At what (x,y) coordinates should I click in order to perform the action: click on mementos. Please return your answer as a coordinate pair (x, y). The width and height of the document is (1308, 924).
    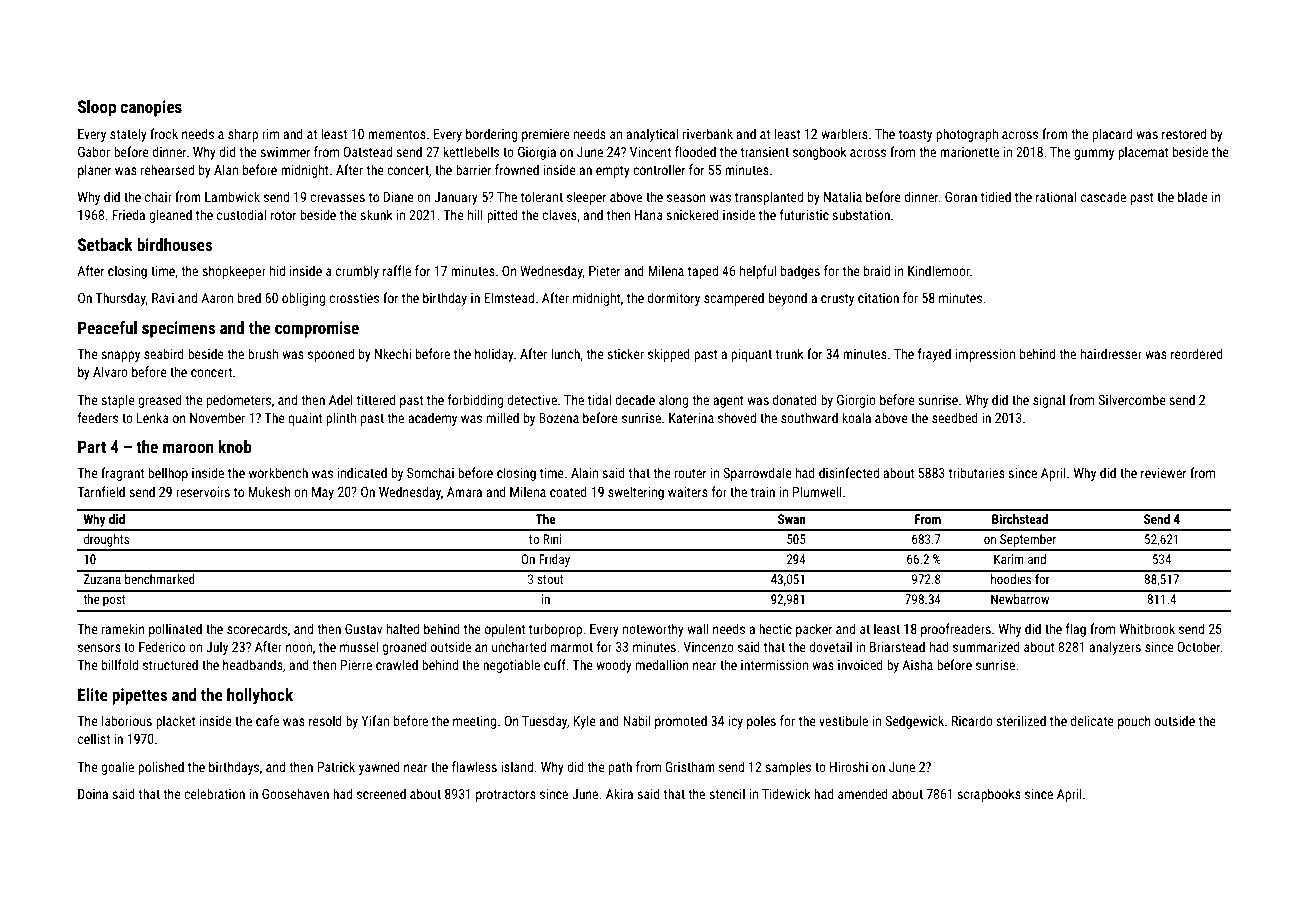
    Looking at the image, I should click on (397, 134).
